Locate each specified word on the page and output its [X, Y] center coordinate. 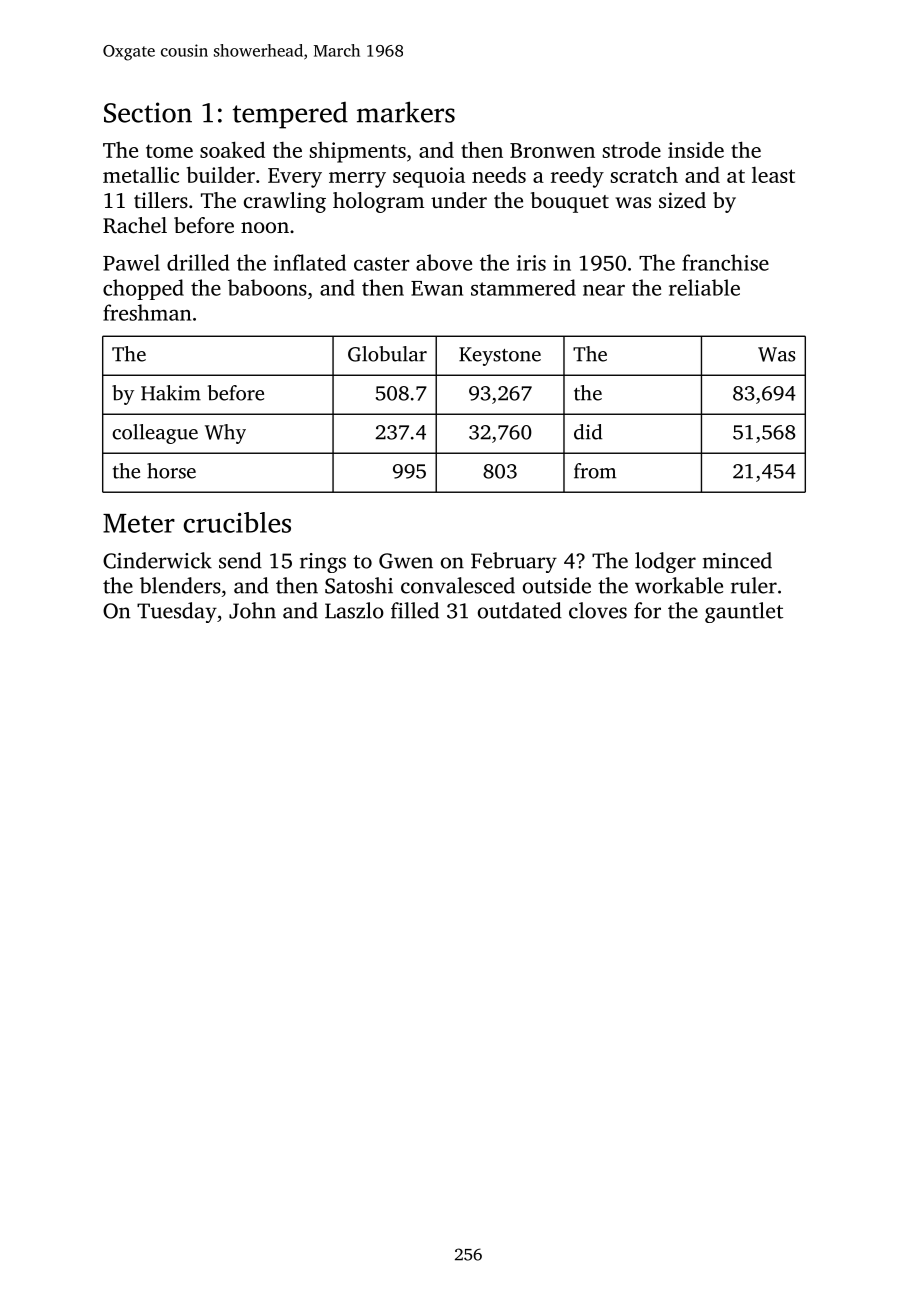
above [444, 262]
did [588, 432]
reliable [704, 287]
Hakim [171, 393]
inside [696, 150]
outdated [520, 610]
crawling [285, 202]
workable [679, 585]
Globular [387, 354]
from [595, 471]
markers [406, 112]
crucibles [237, 522]
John [252, 610]
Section [148, 112]
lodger [665, 562]
